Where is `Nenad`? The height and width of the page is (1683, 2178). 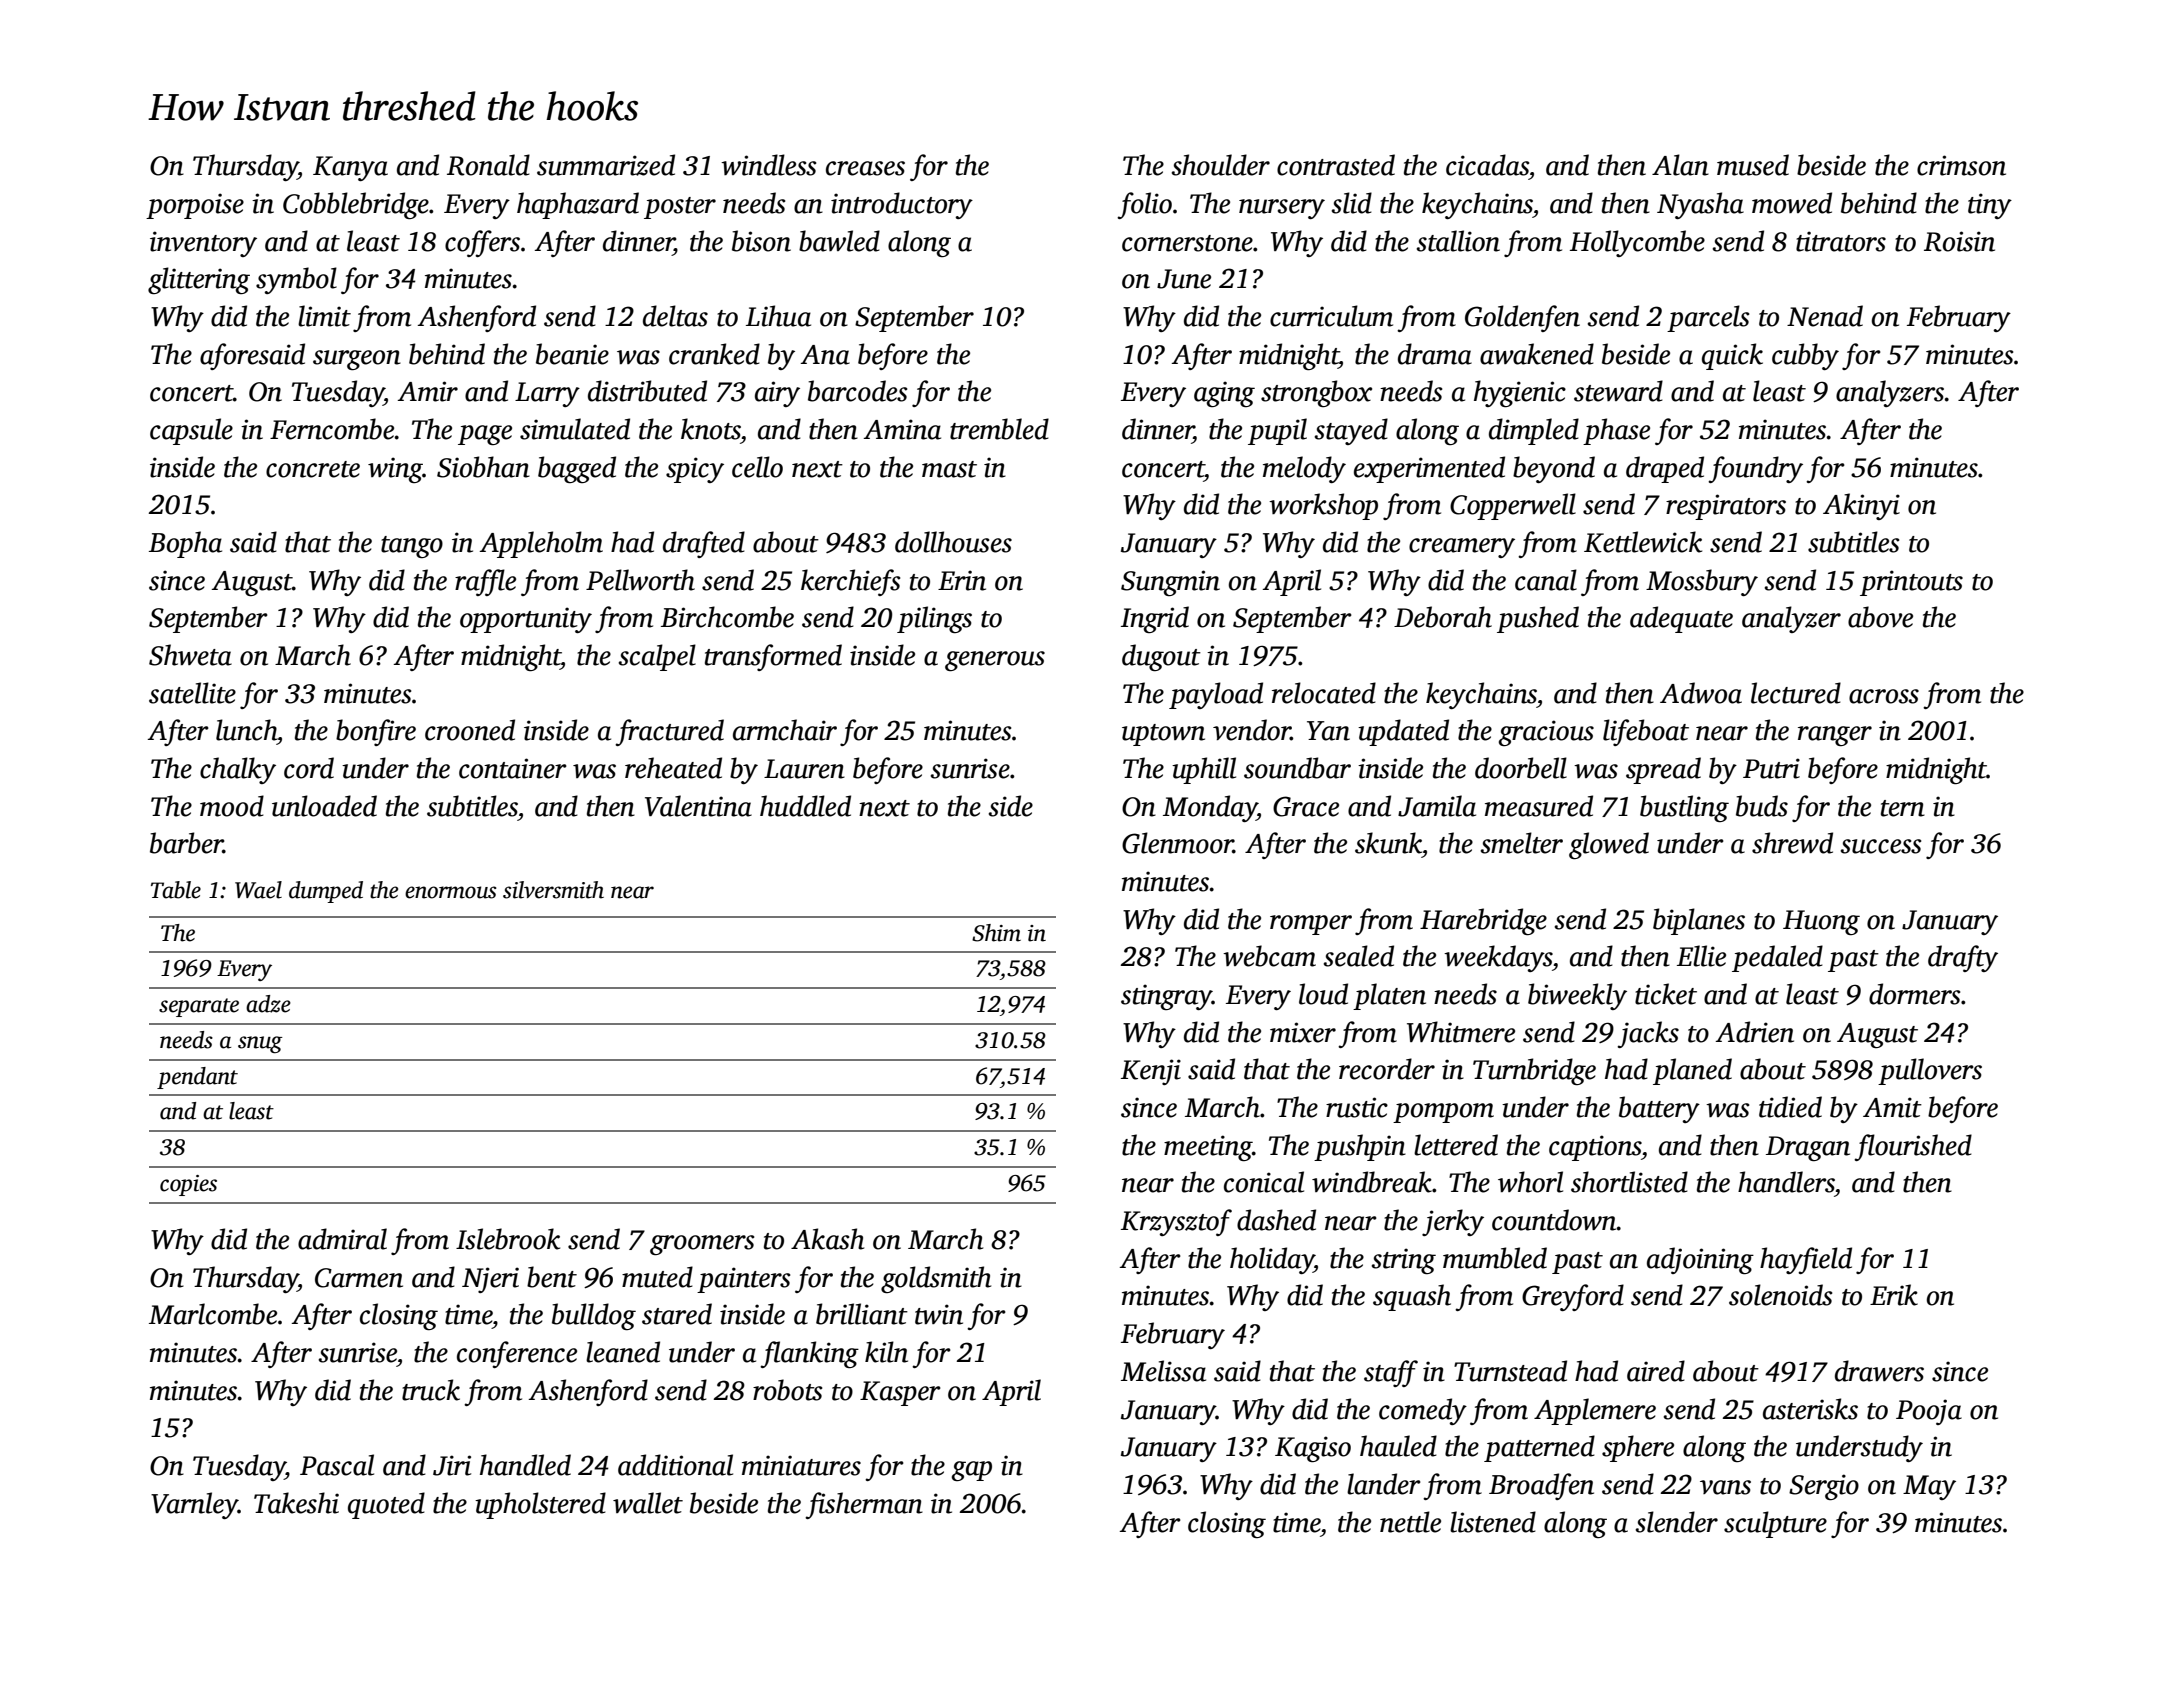
Nenad is located at coordinates (1825, 316).
